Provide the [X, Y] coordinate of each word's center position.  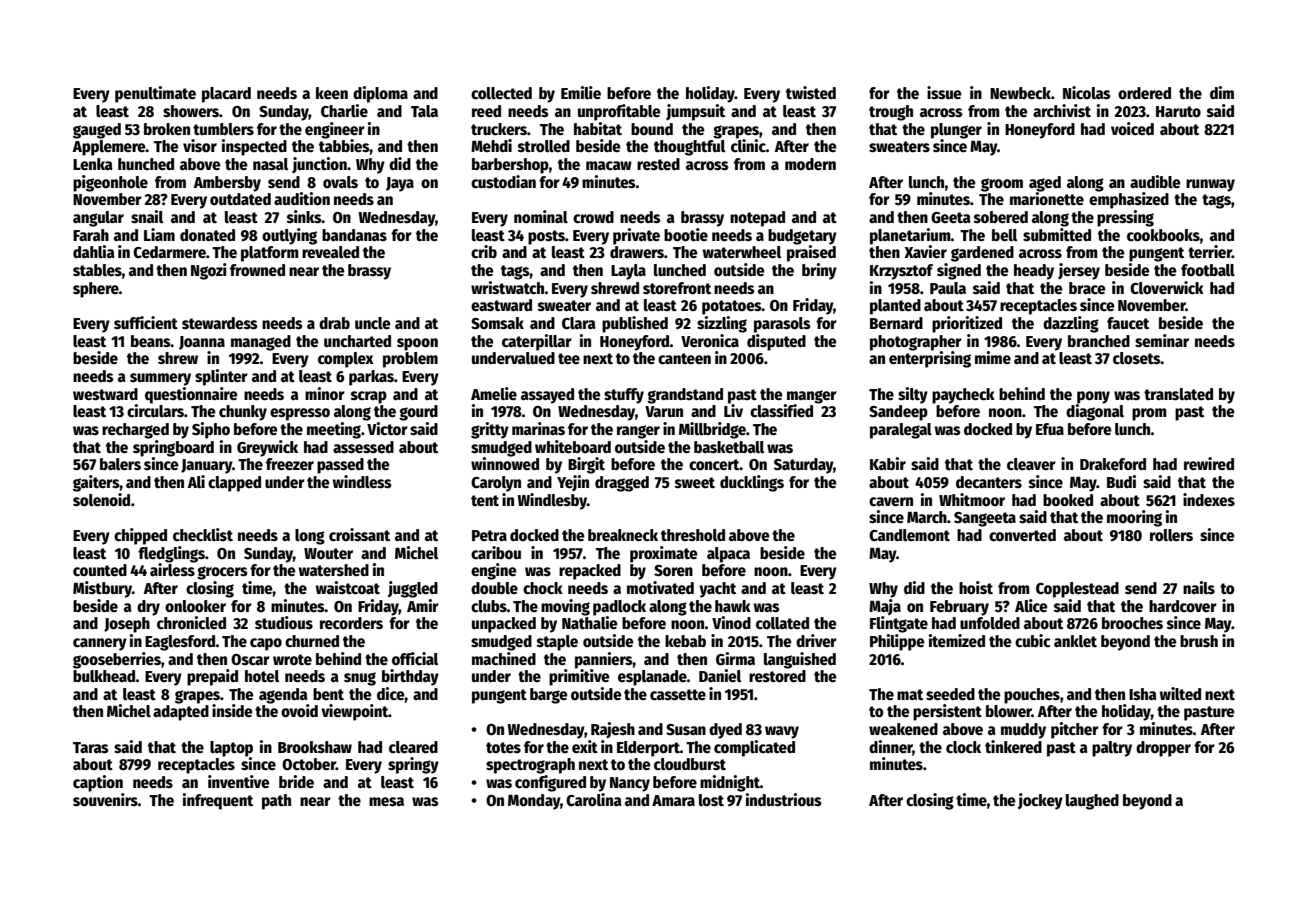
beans [150, 341]
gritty [490, 430]
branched [1099, 341]
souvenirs [105, 799]
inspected [254, 147]
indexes [1209, 499]
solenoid [101, 499]
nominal [541, 216]
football [1208, 270]
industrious [784, 799]
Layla [628, 272]
